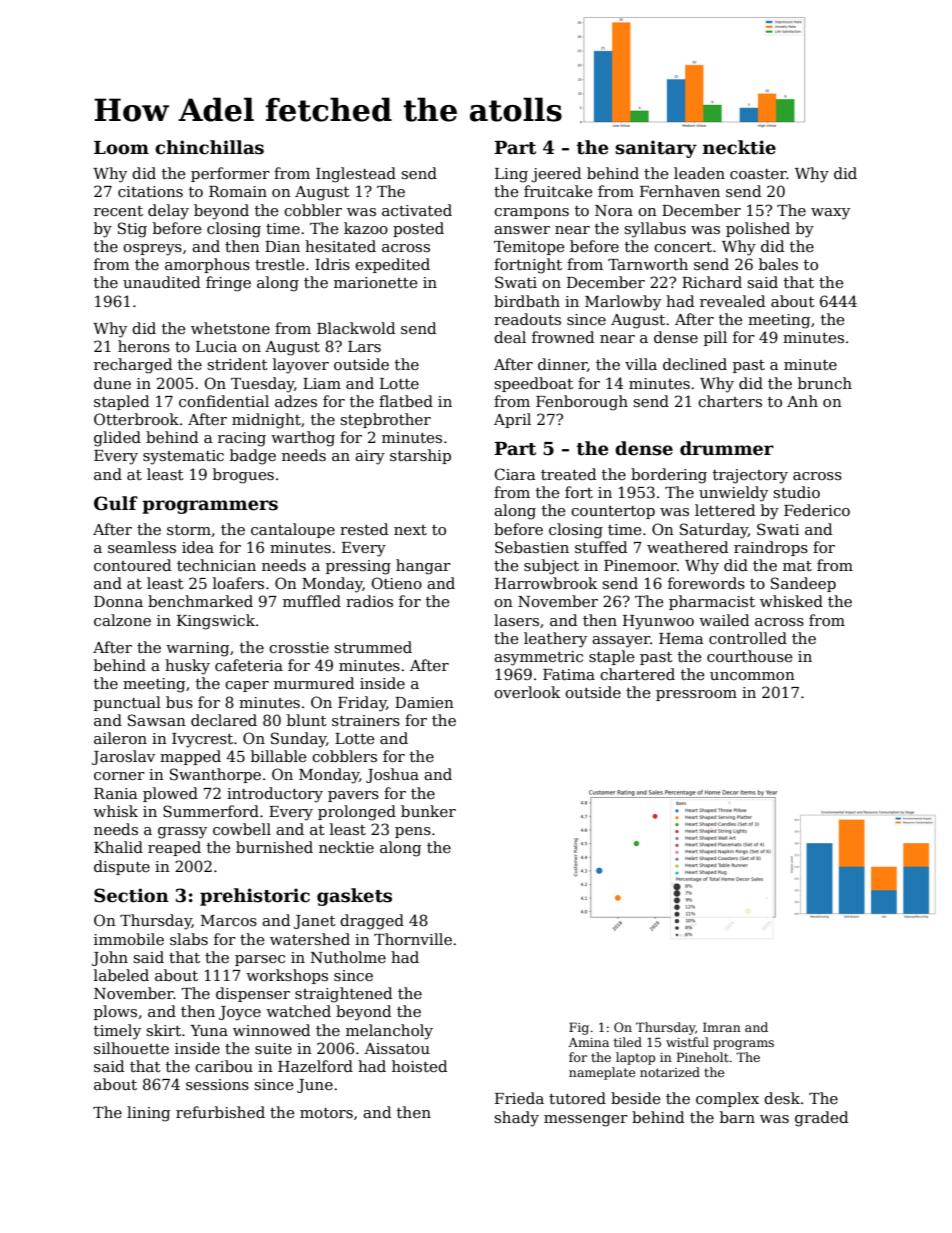 The width and height of the image is (952, 1233). I want to click on Hema, so click(681, 638).
